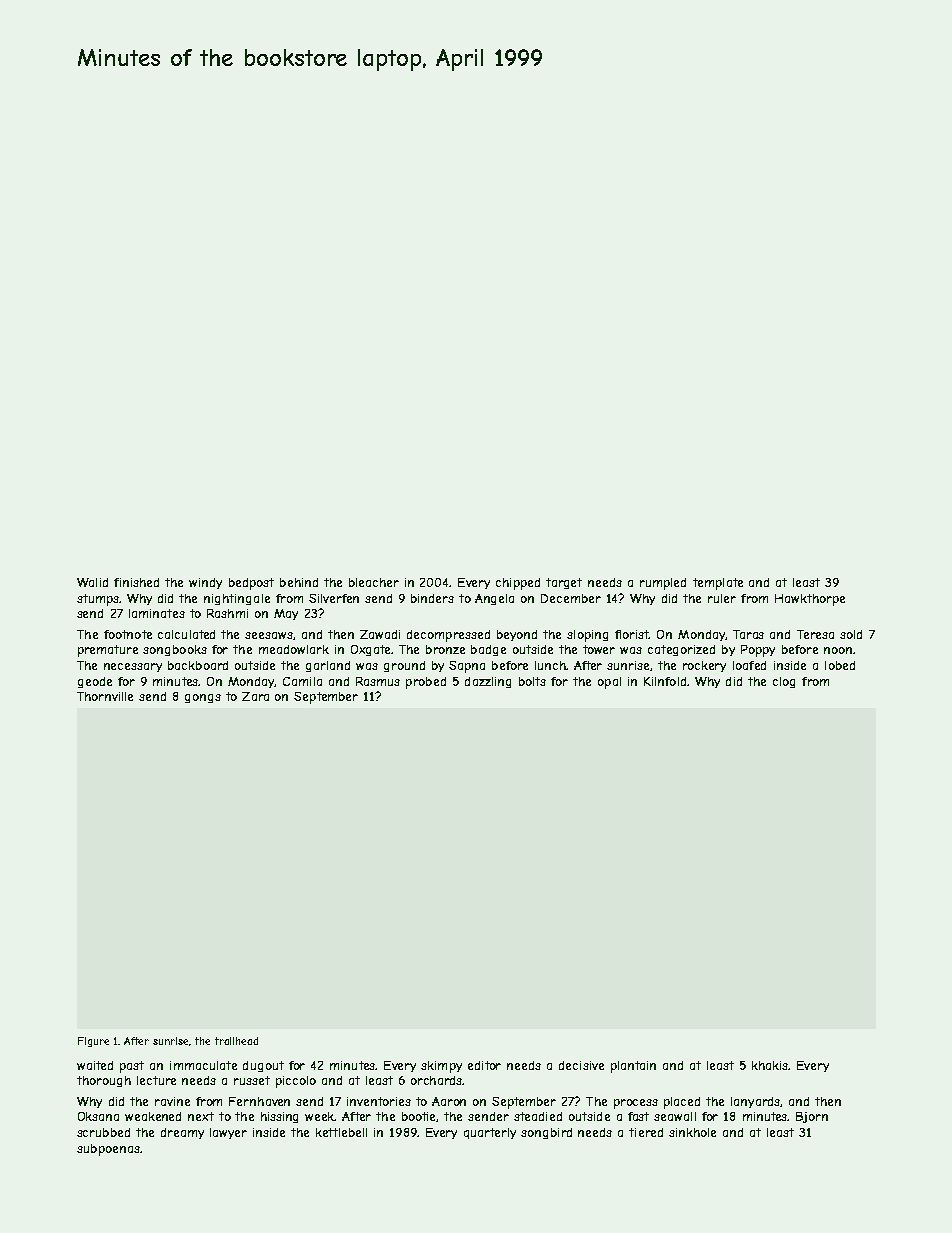  What do you see at coordinates (201, 1116) in the document?
I see `next` at bounding box center [201, 1116].
